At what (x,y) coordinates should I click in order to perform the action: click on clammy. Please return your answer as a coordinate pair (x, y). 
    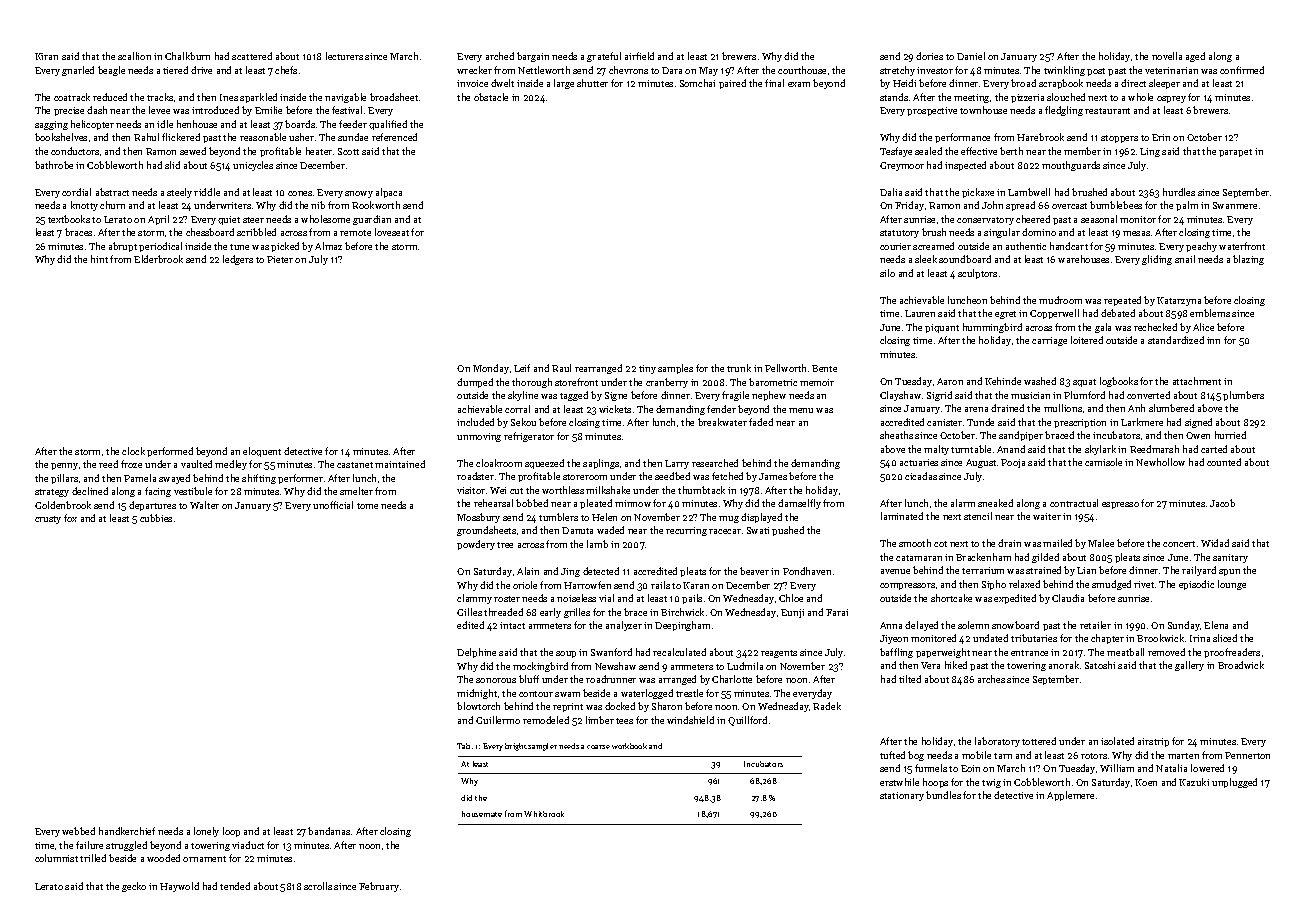
    Looking at the image, I should click on (474, 599).
